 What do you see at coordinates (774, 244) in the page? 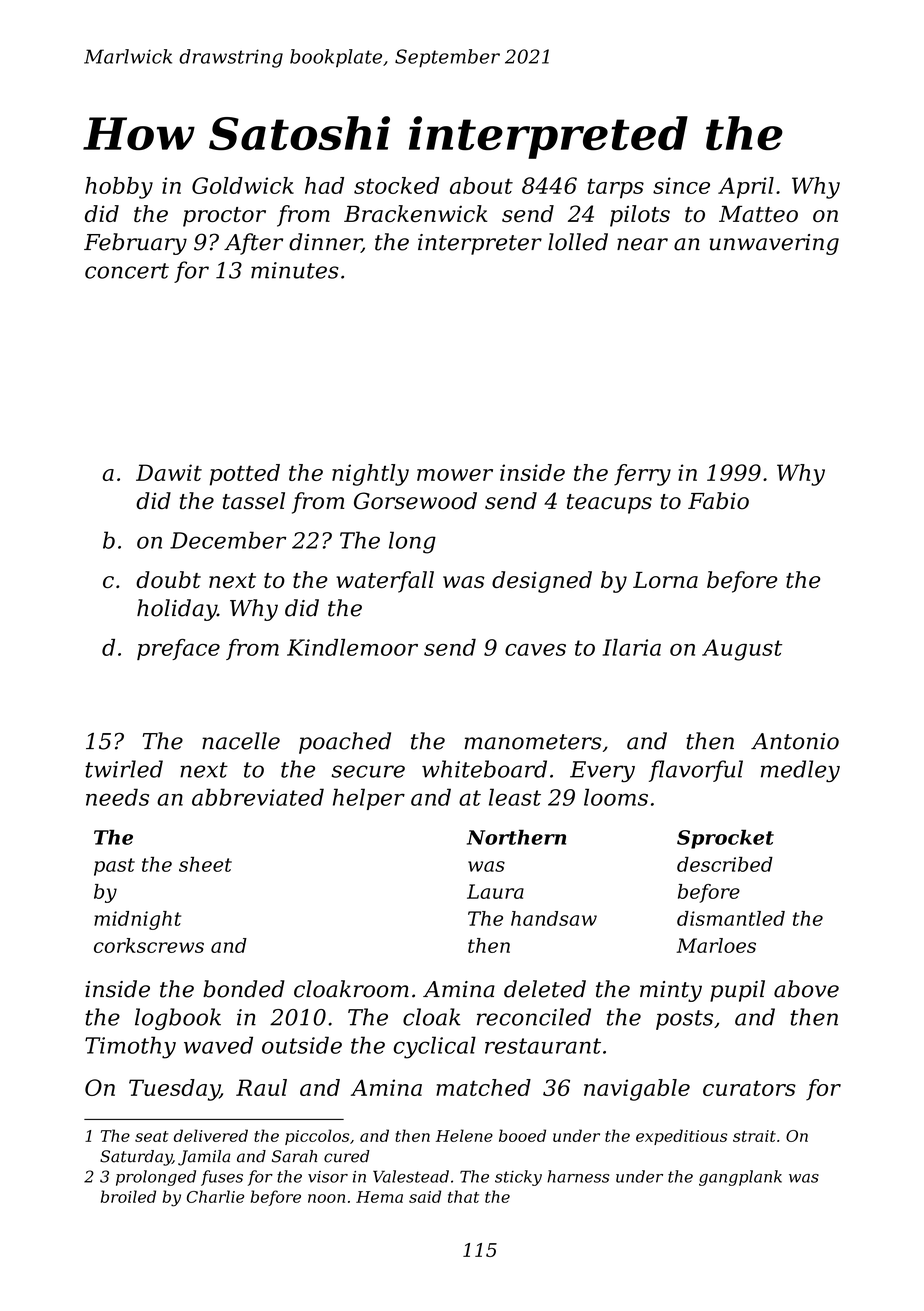
I see `unwavering` at bounding box center [774, 244].
